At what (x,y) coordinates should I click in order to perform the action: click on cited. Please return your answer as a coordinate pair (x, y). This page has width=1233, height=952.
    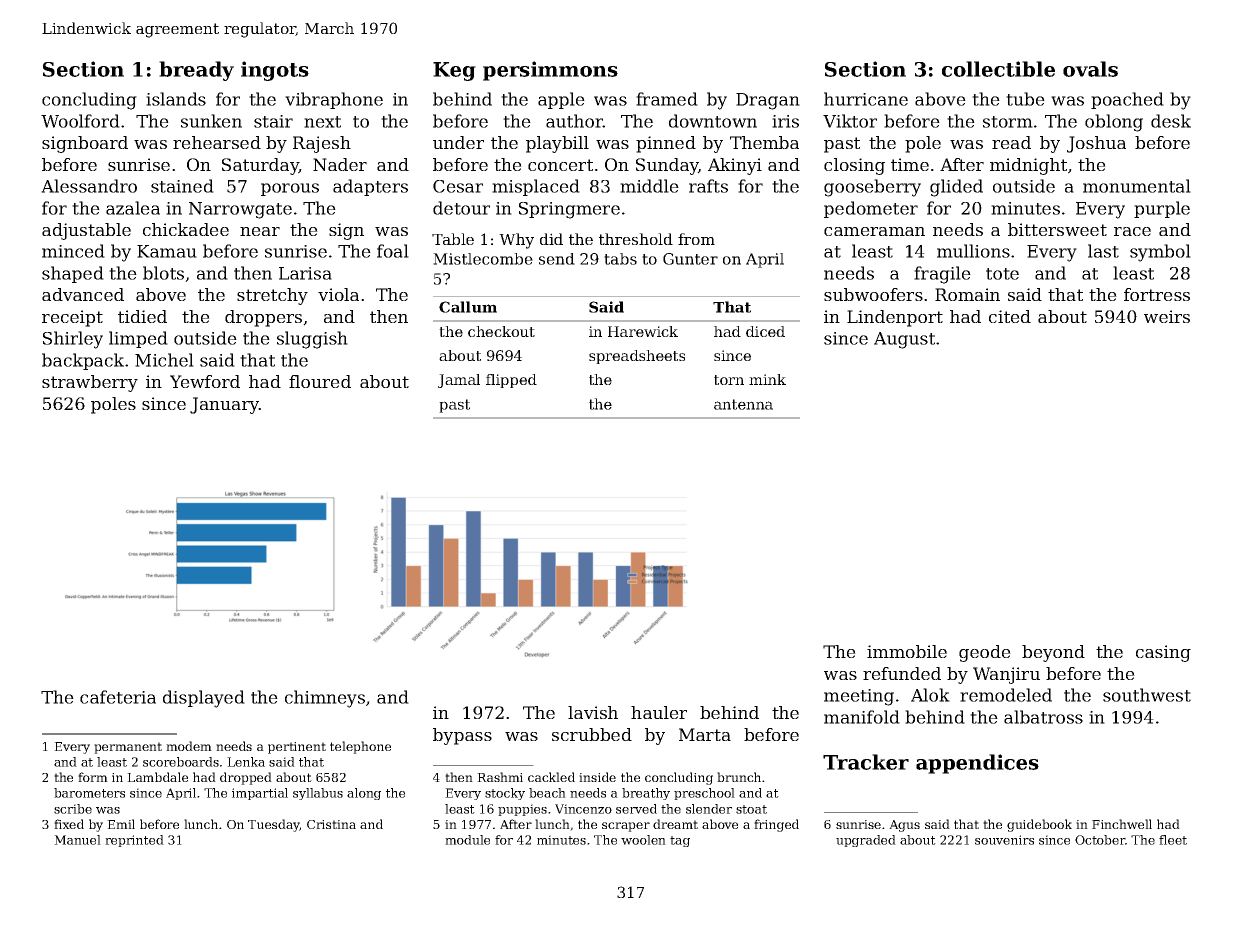
    Looking at the image, I should click on (1010, 316).
